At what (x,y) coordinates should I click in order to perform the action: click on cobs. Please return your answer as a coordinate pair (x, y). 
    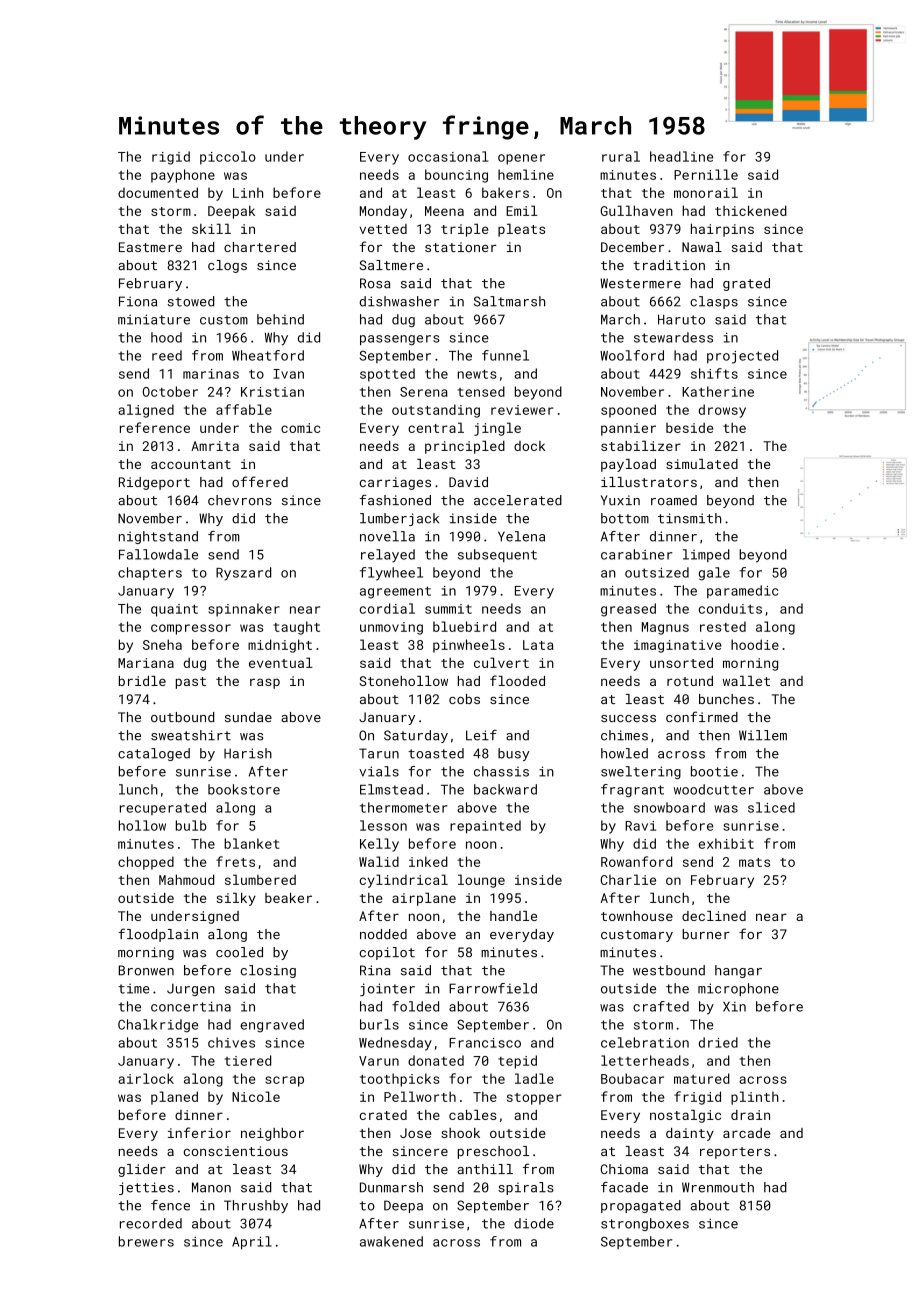
    Looking at the image, I should click on (464, 699).
